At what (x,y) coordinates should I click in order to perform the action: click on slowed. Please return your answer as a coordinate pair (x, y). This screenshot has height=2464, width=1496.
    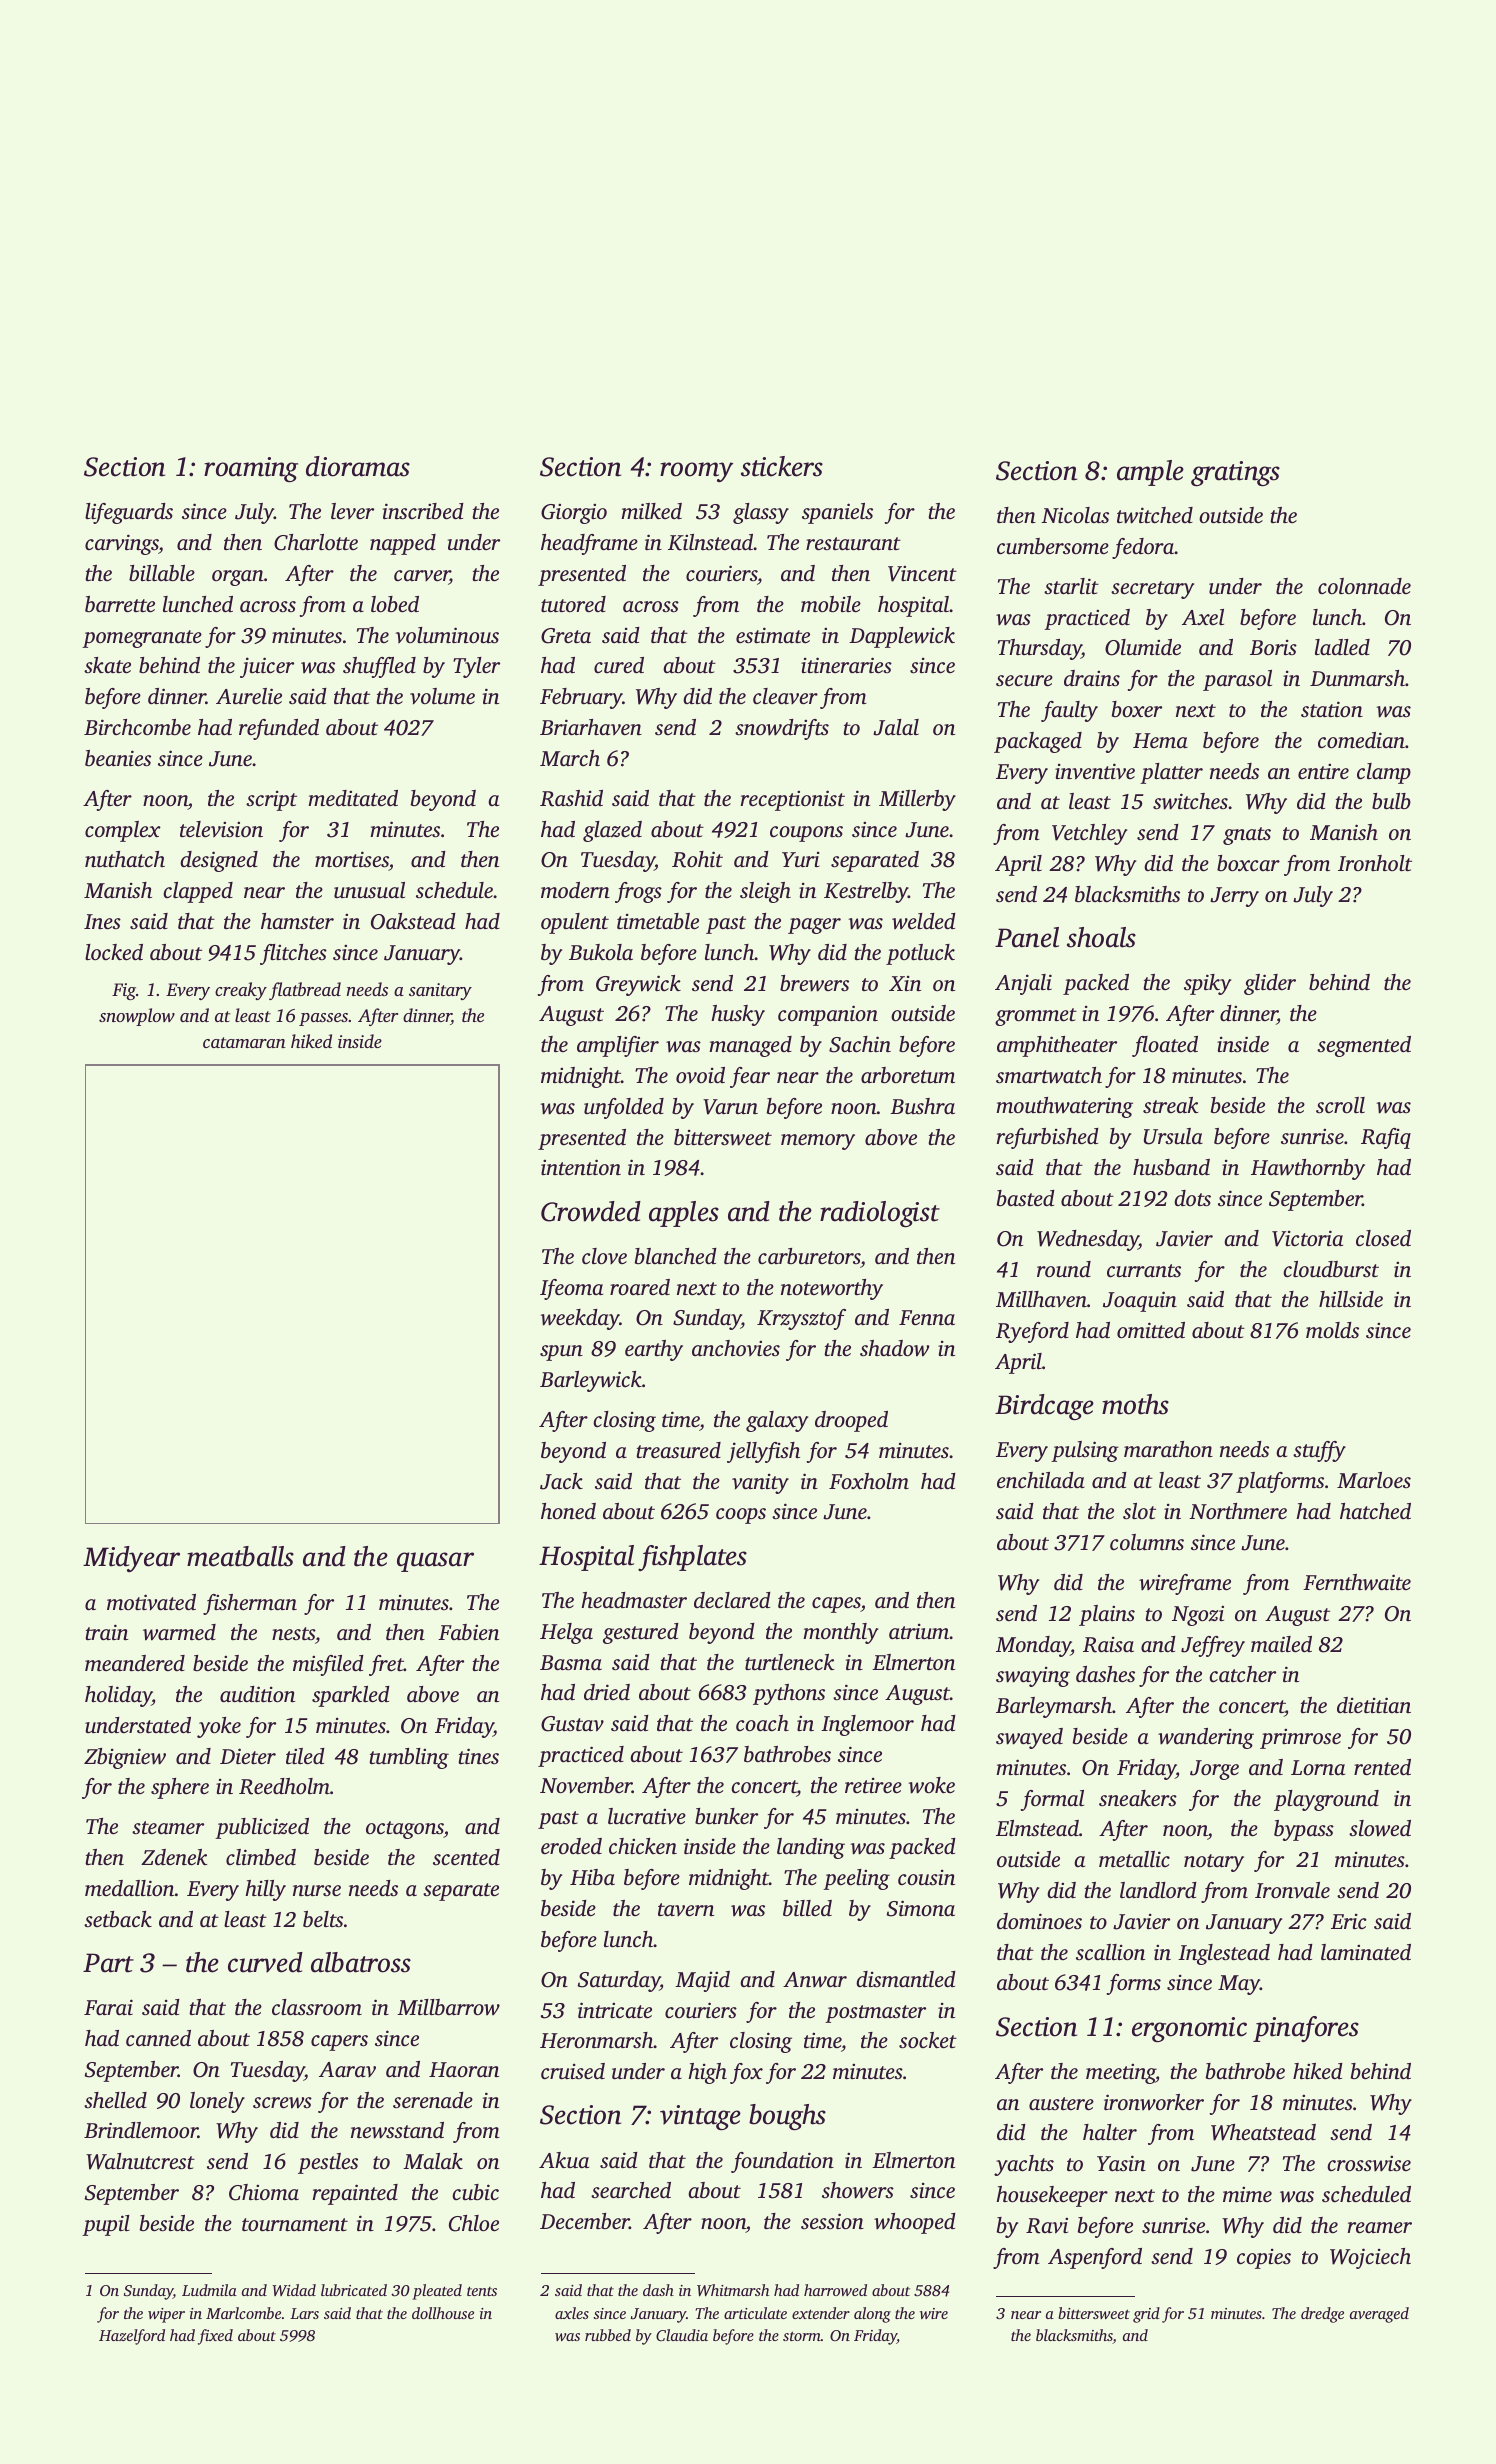
    Looking at the image, I should click on (1380, 1828).
